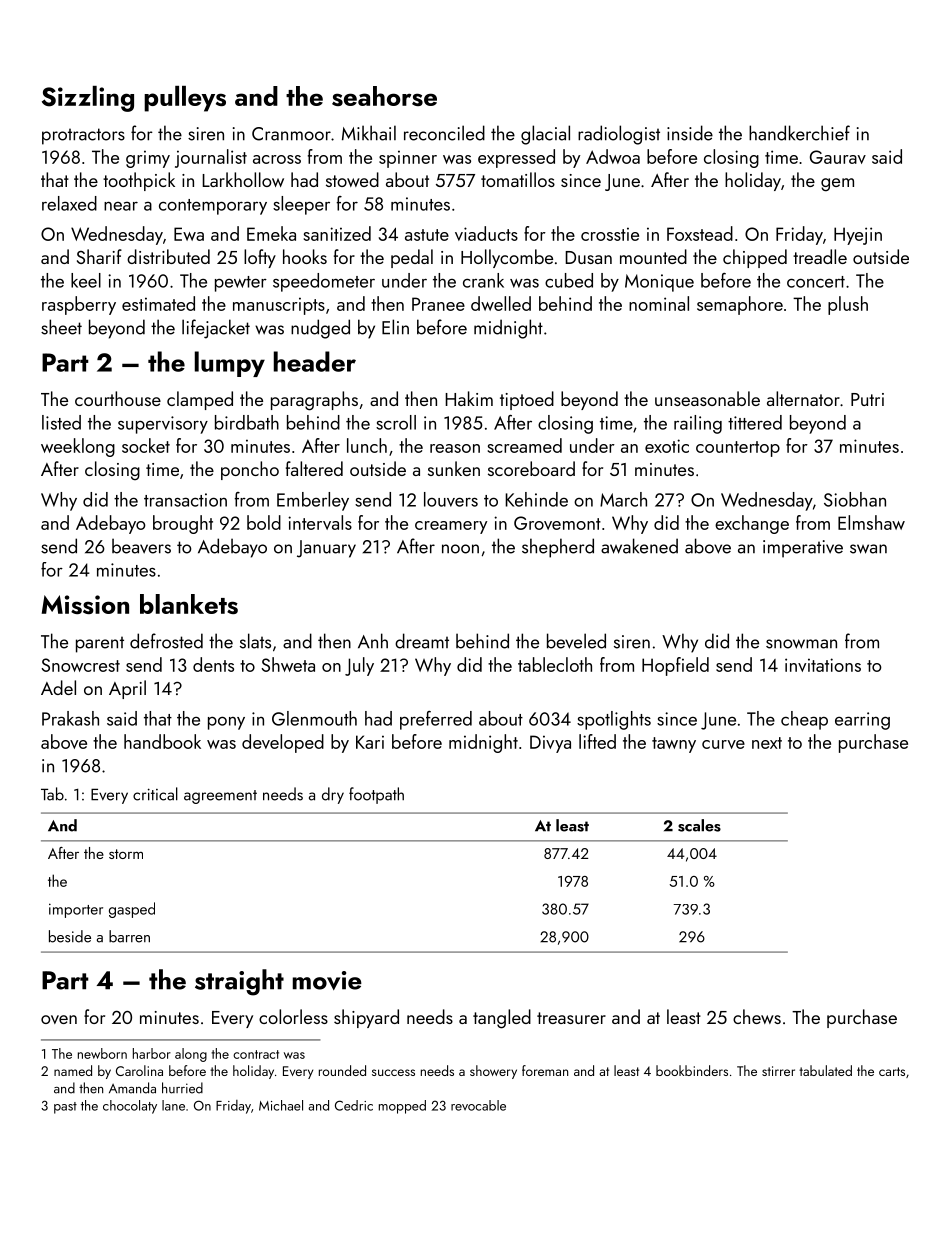 This document has width=952, height=1233. I want to click on Emeka, so click(271, 233).
